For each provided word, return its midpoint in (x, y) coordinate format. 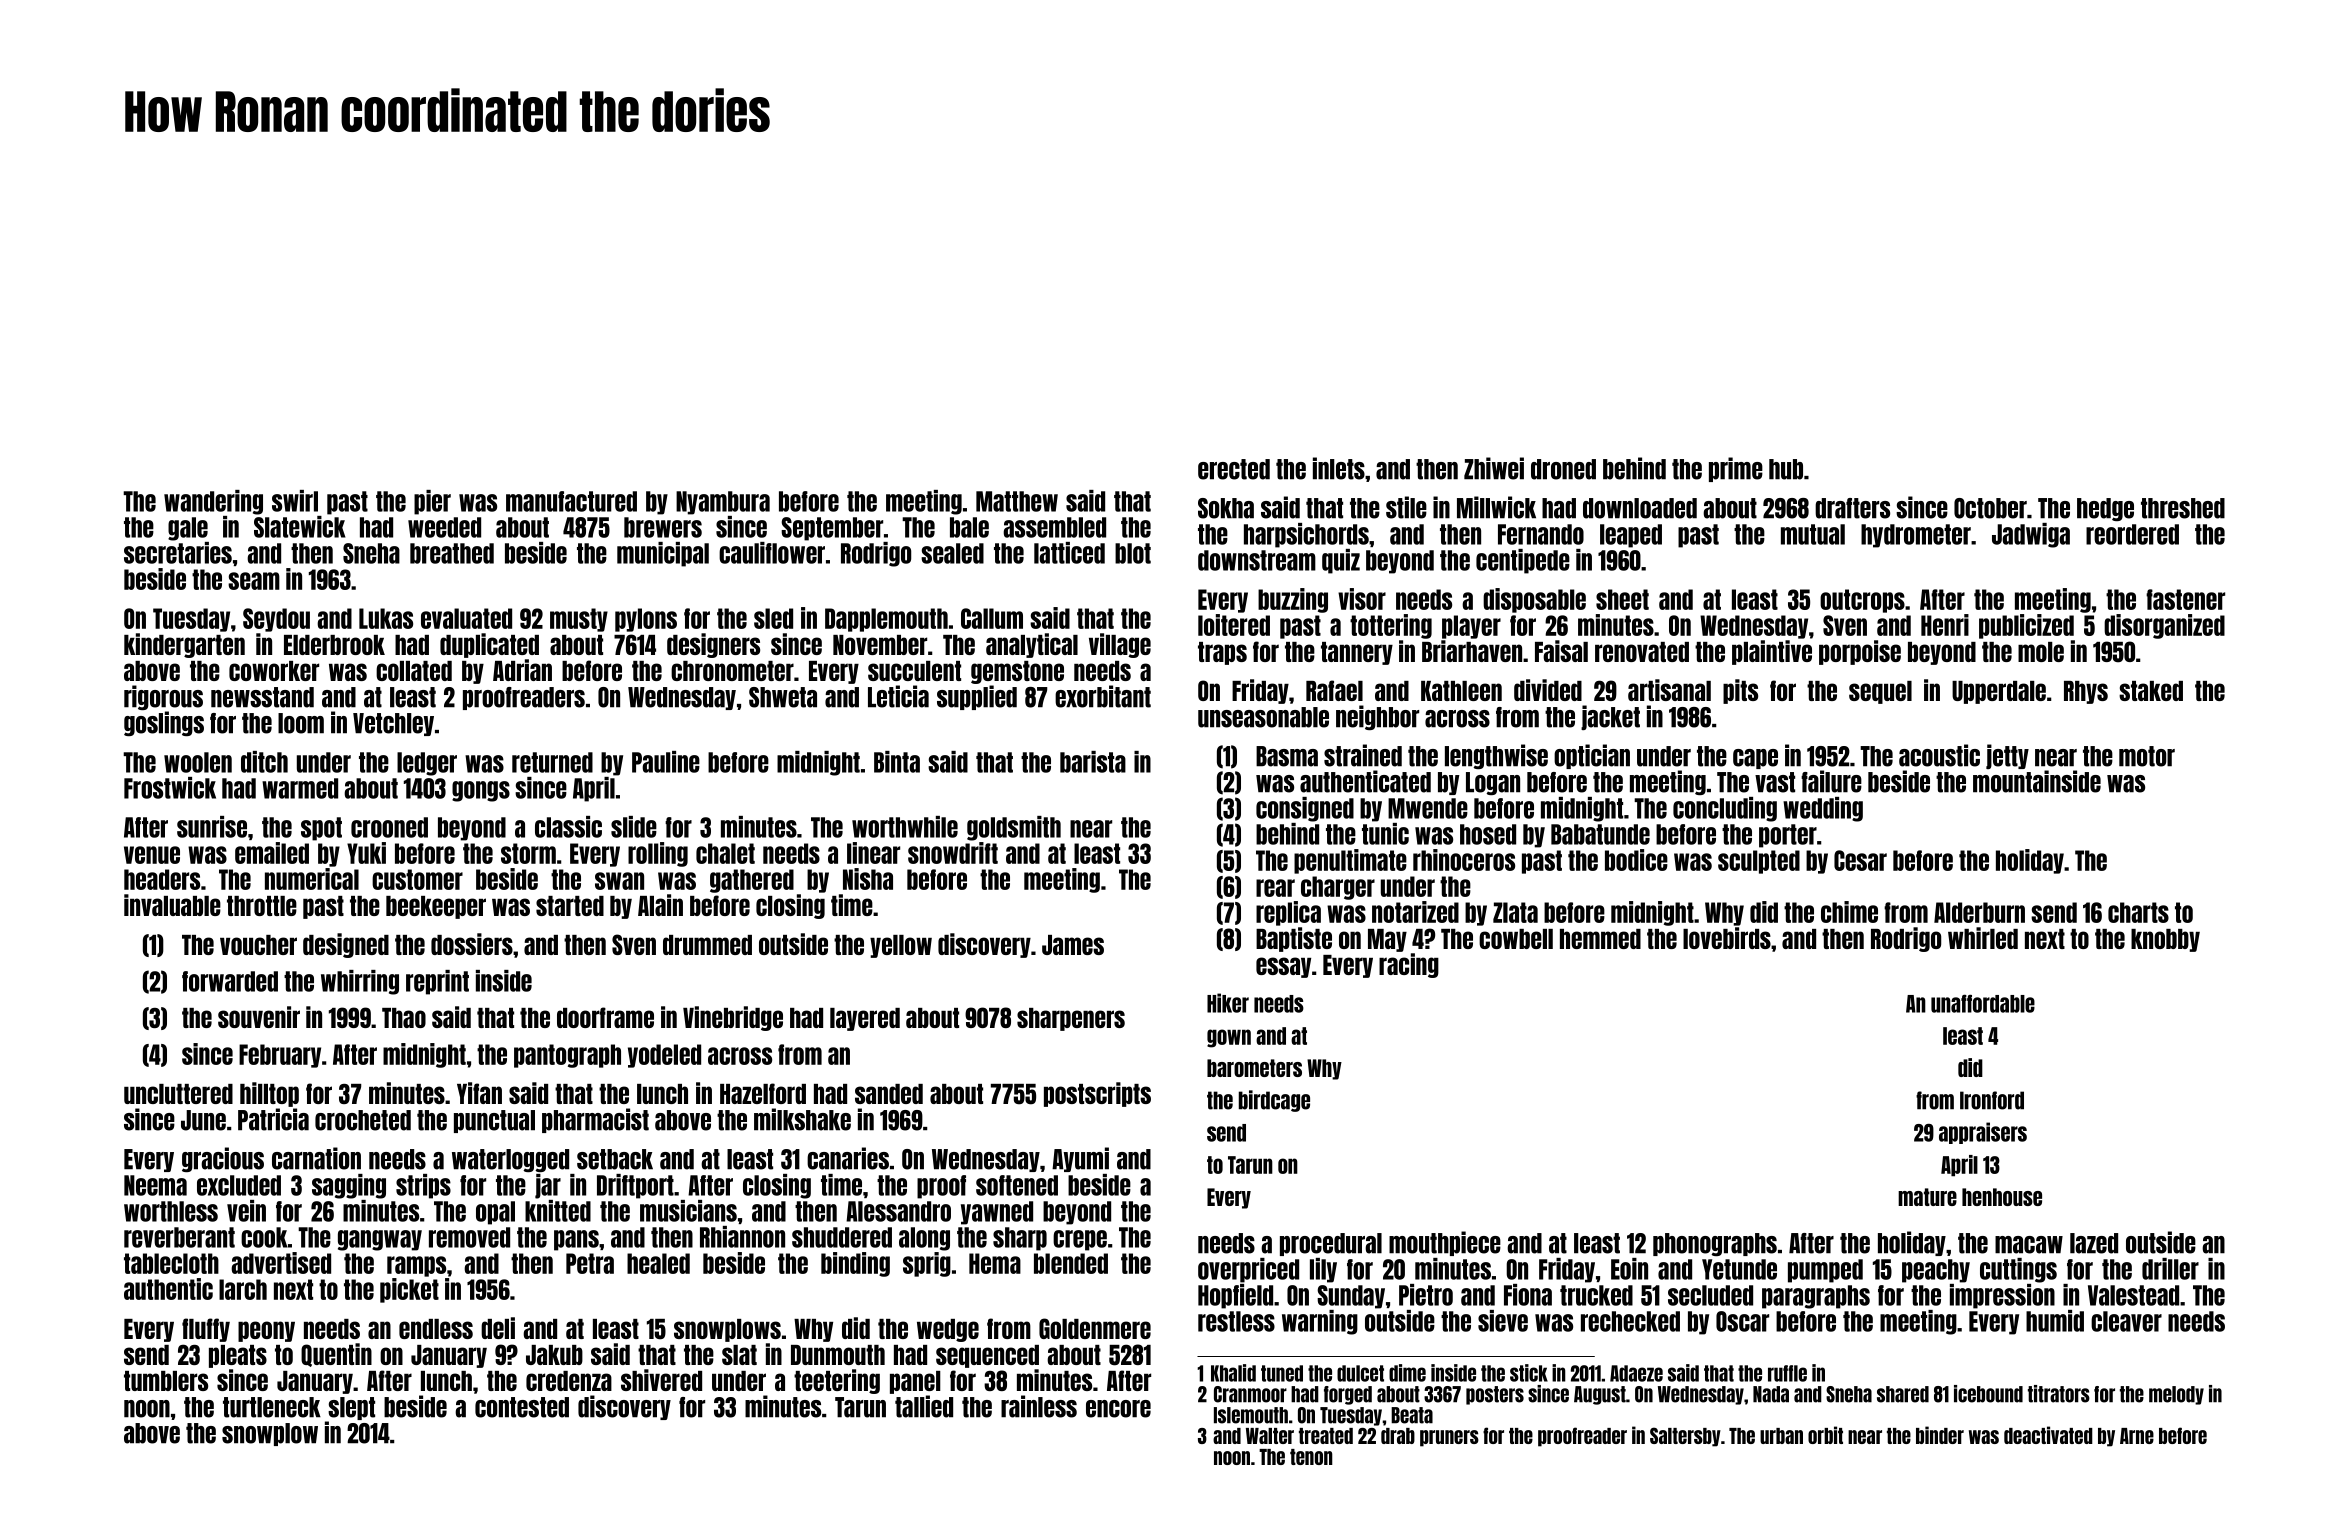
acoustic (1939, 755)
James (1073, 945)
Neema (155, 1185)
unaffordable (1983, 1003)
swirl (295, 501)
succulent (914, 671)
